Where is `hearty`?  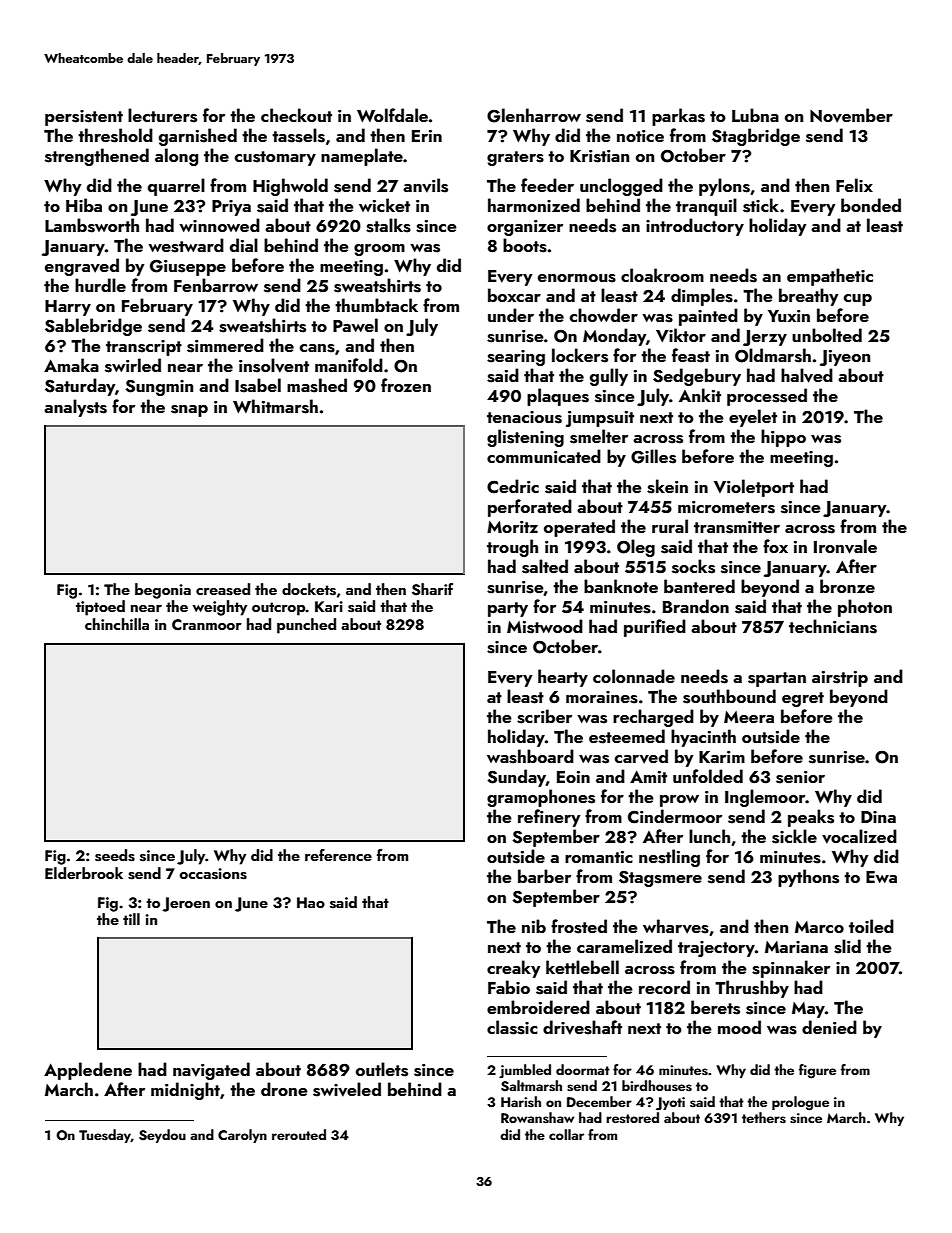
hearty is located at coordinates (563, 678).
